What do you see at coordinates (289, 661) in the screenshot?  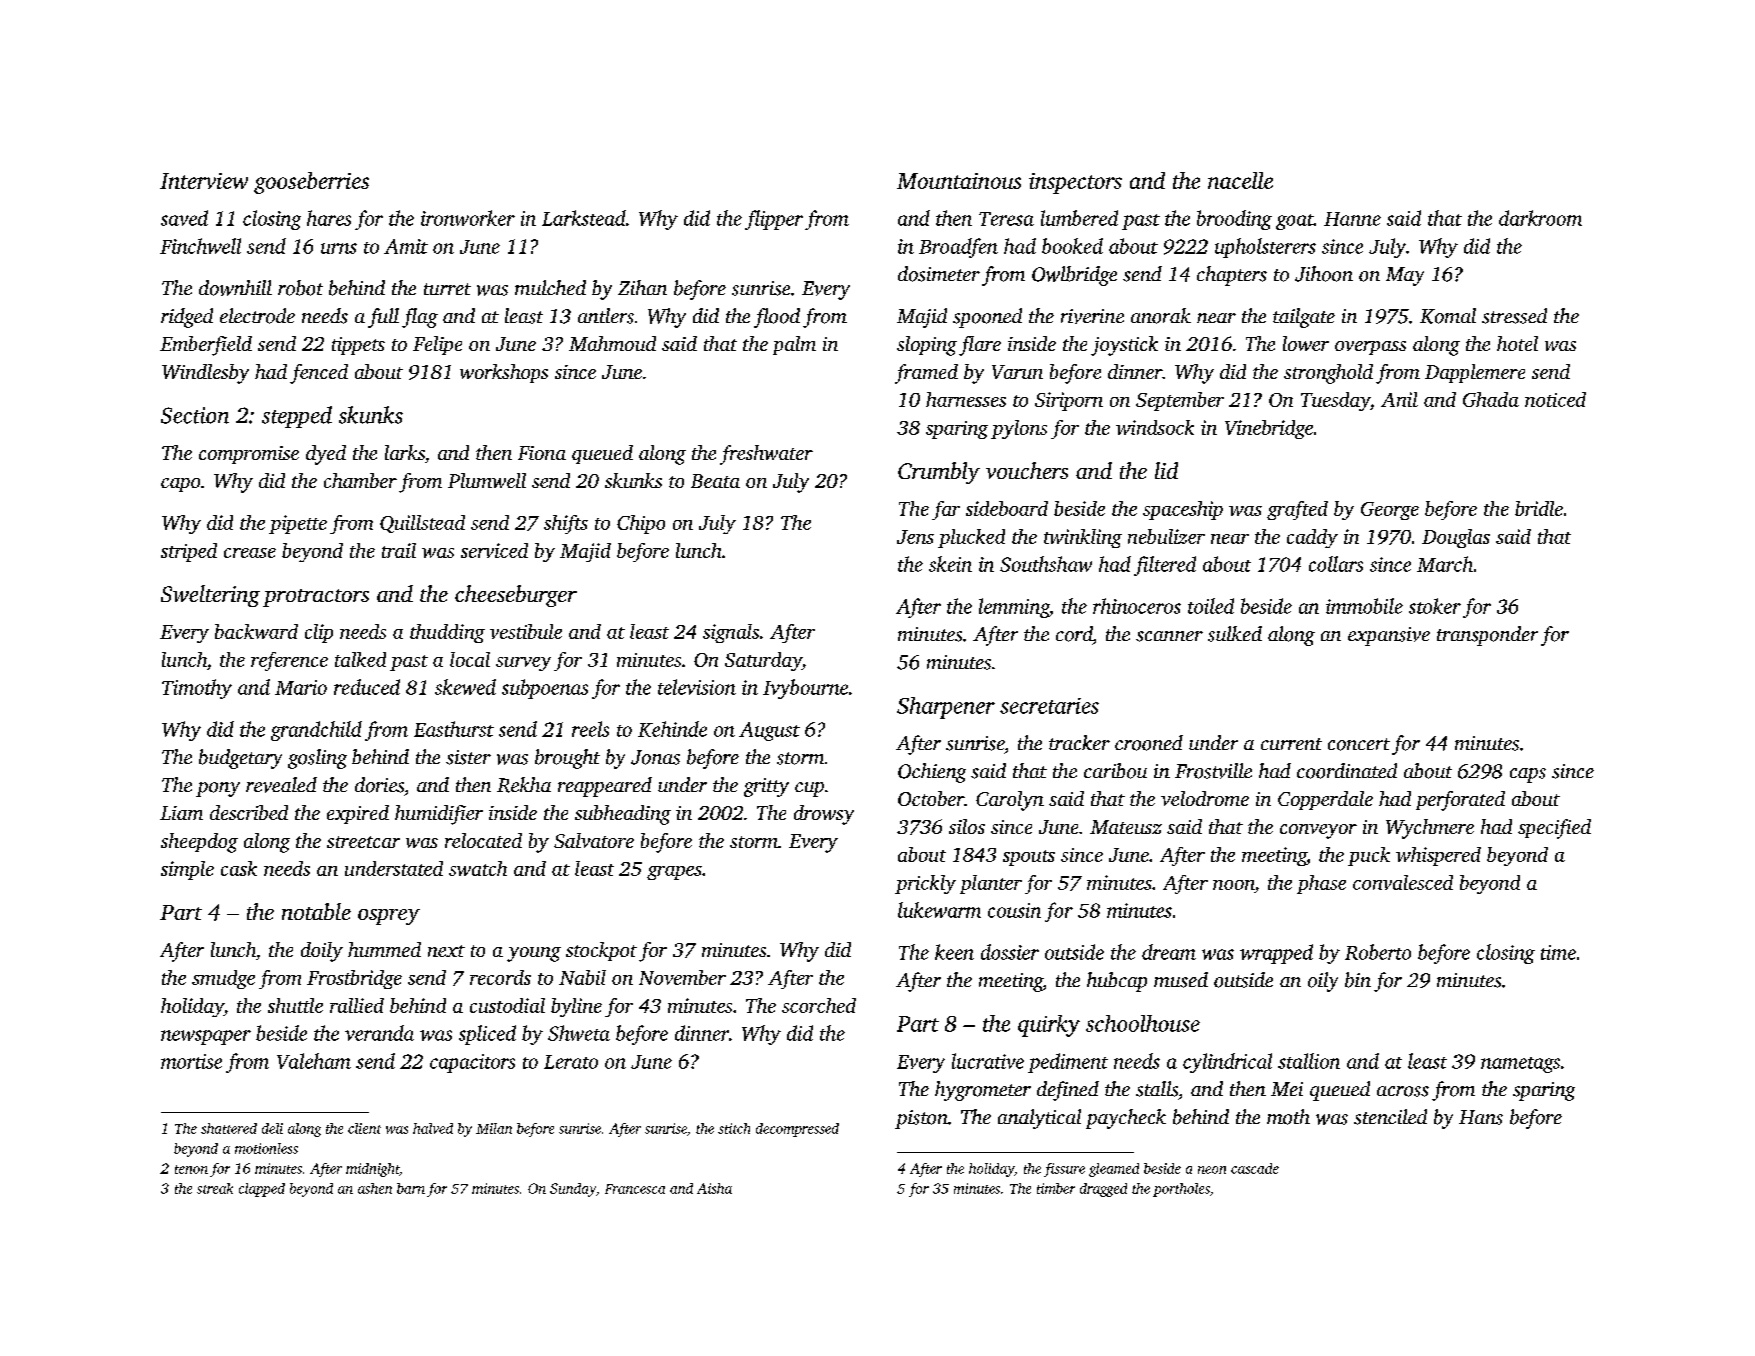 I see `reference` at bounding box center [289, 661].
